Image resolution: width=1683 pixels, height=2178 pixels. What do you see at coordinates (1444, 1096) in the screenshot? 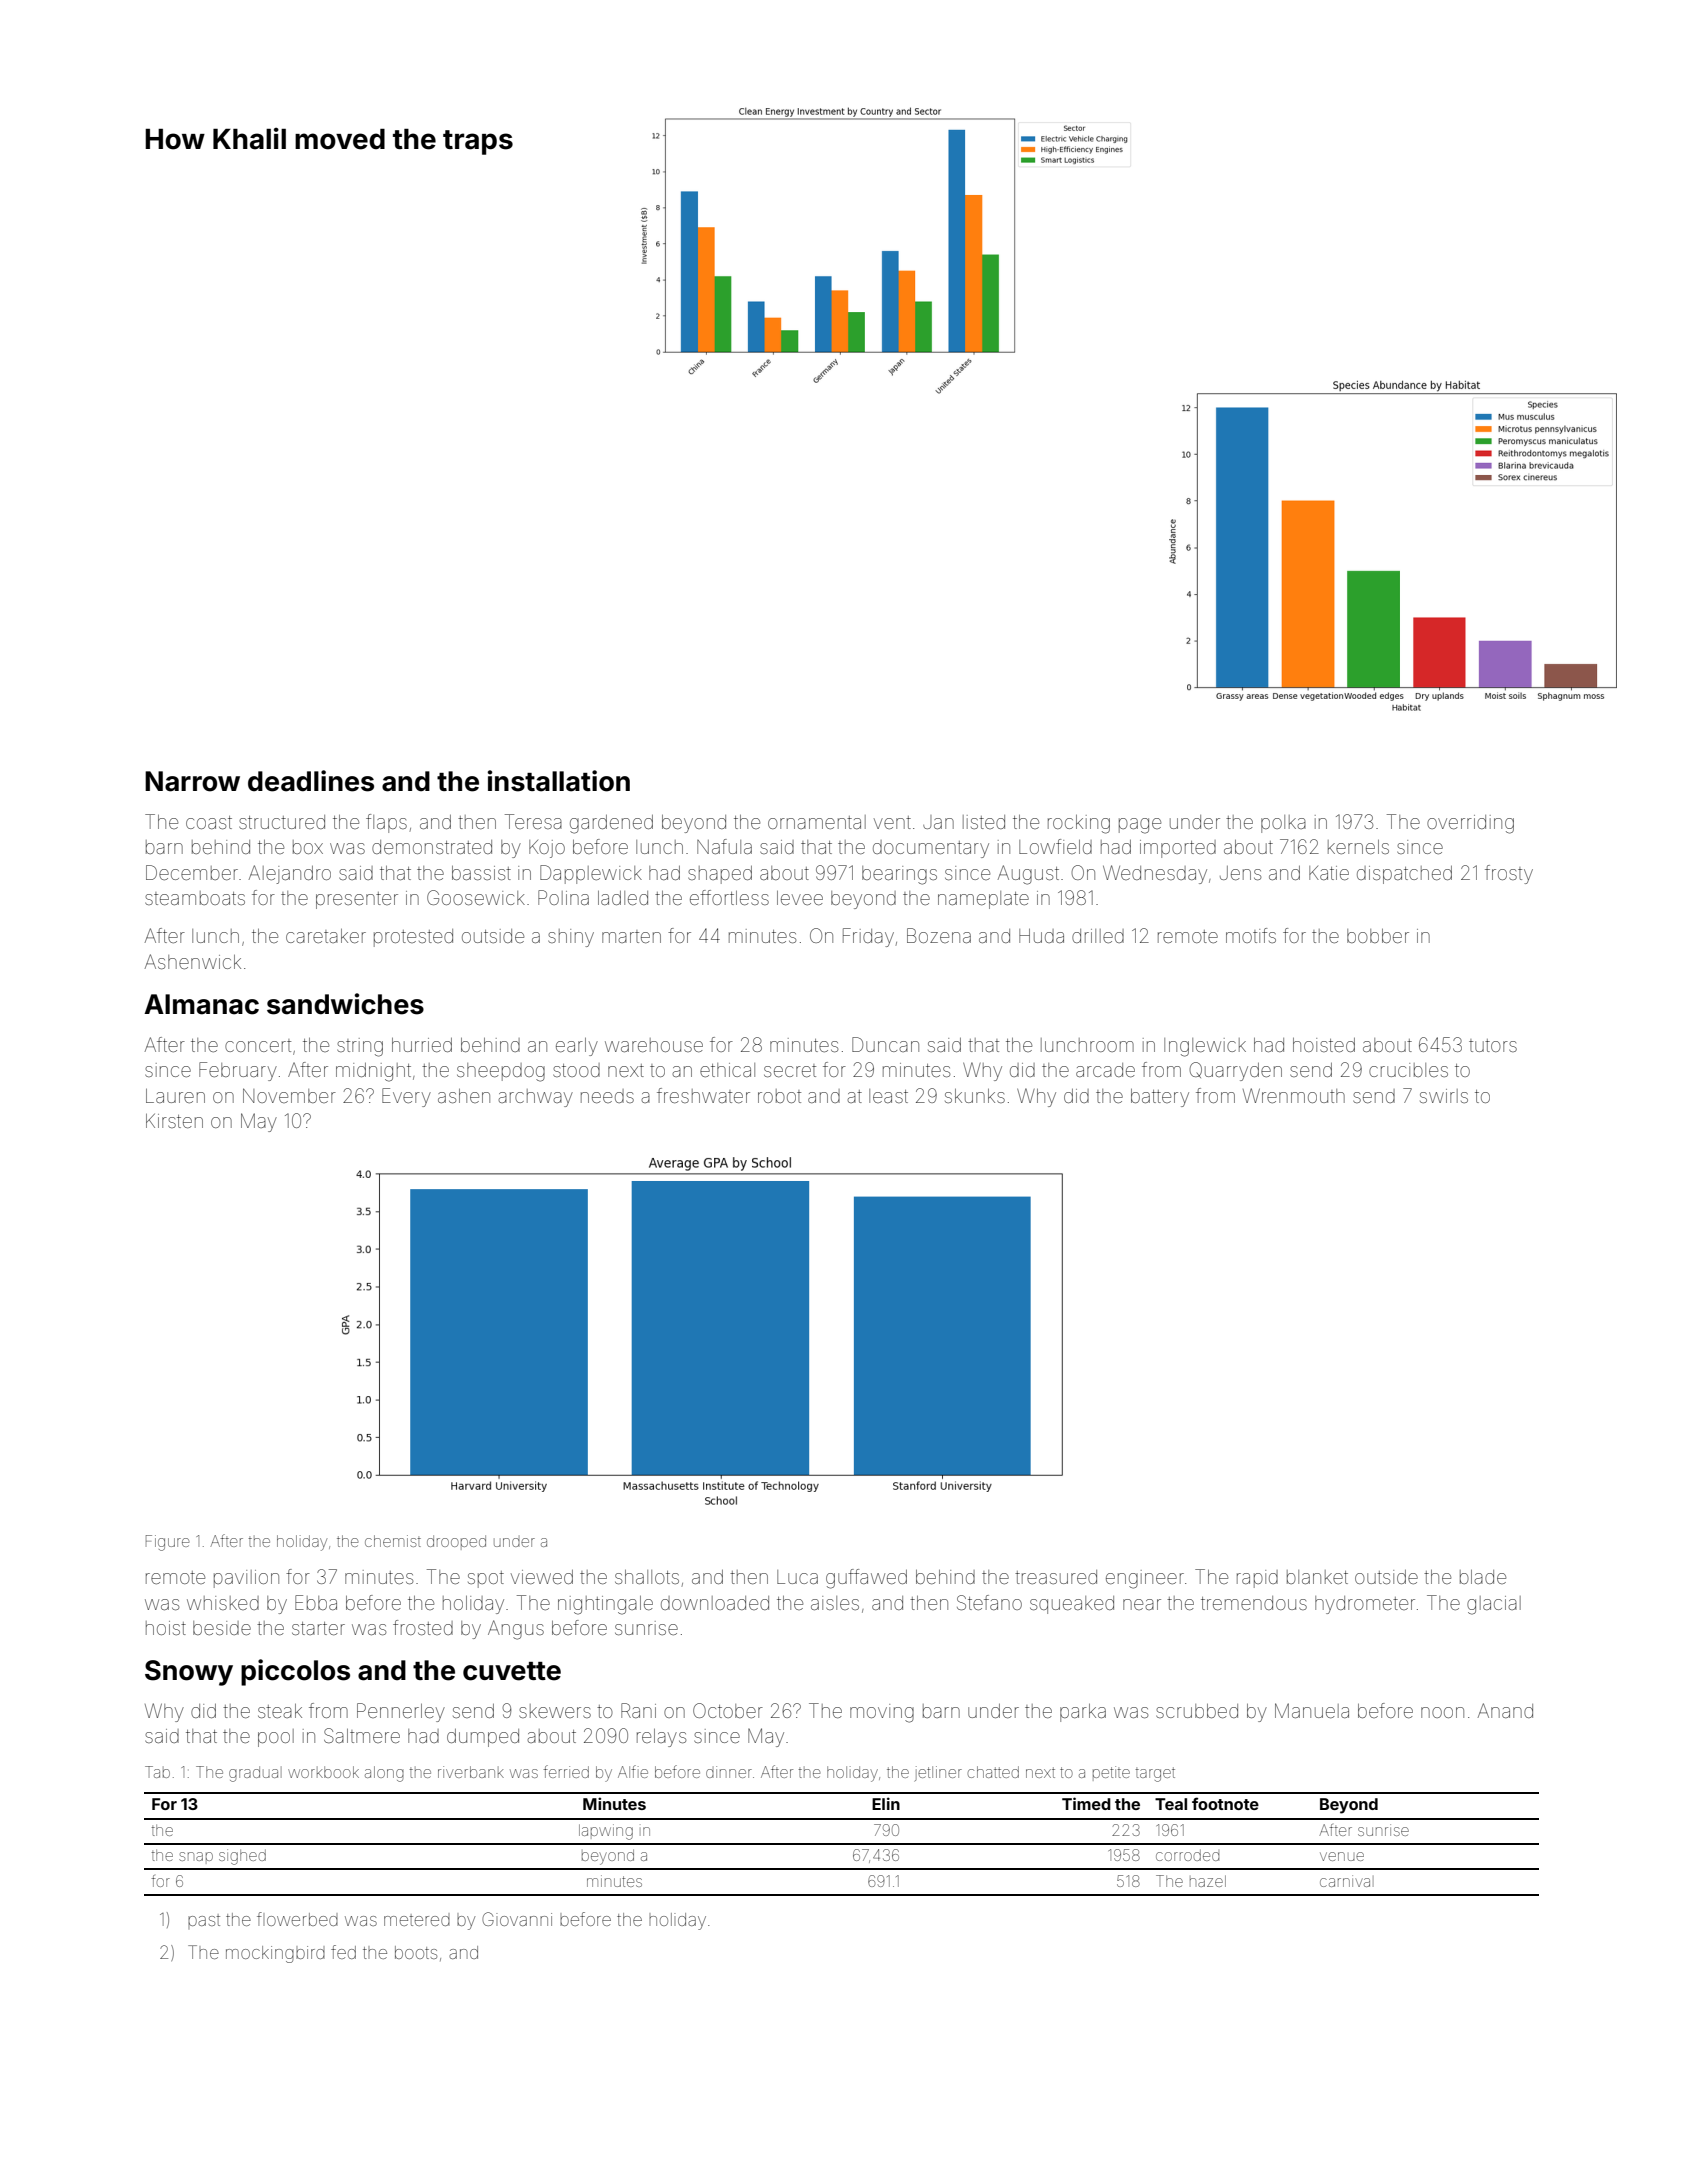
I see `swirls` at bounding box center [1444, 1096].
